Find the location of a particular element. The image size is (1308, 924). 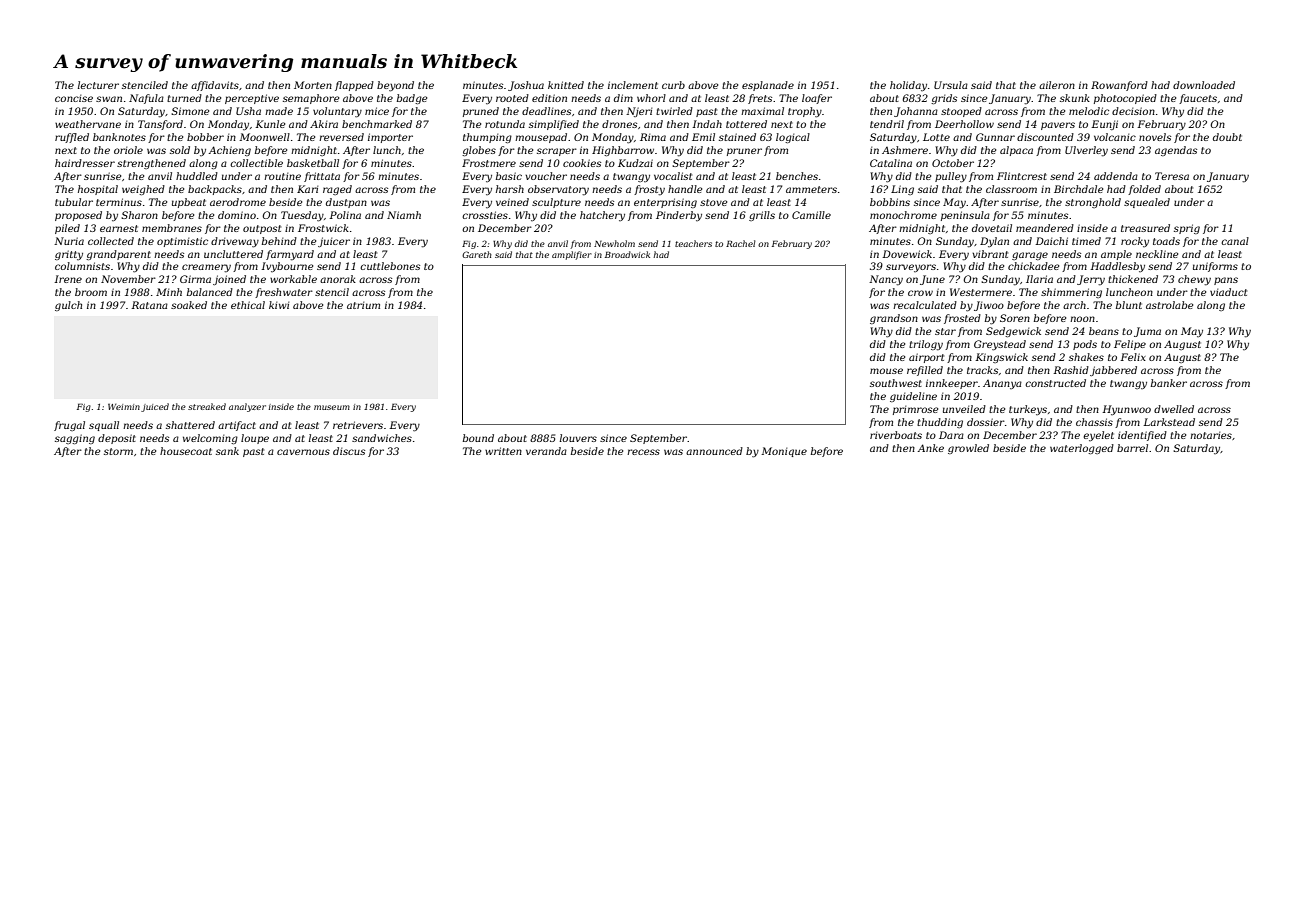

artifact is located at coordinates (237, 426).
